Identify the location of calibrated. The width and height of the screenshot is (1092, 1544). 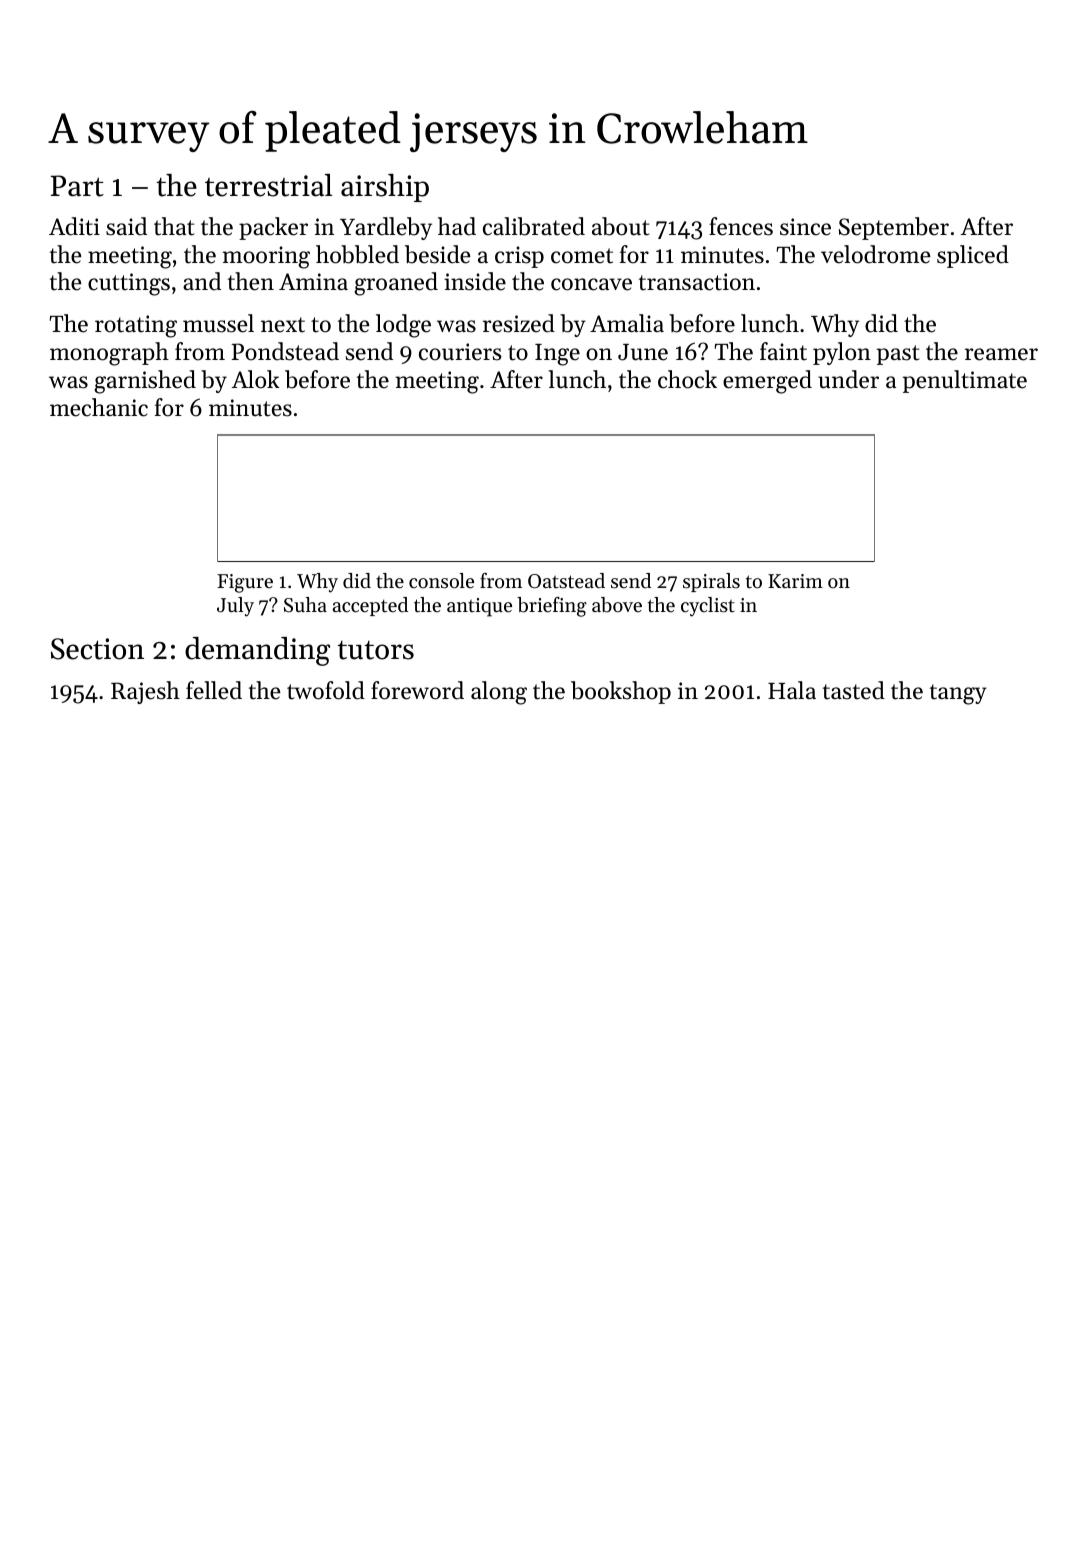
(534, 226).
